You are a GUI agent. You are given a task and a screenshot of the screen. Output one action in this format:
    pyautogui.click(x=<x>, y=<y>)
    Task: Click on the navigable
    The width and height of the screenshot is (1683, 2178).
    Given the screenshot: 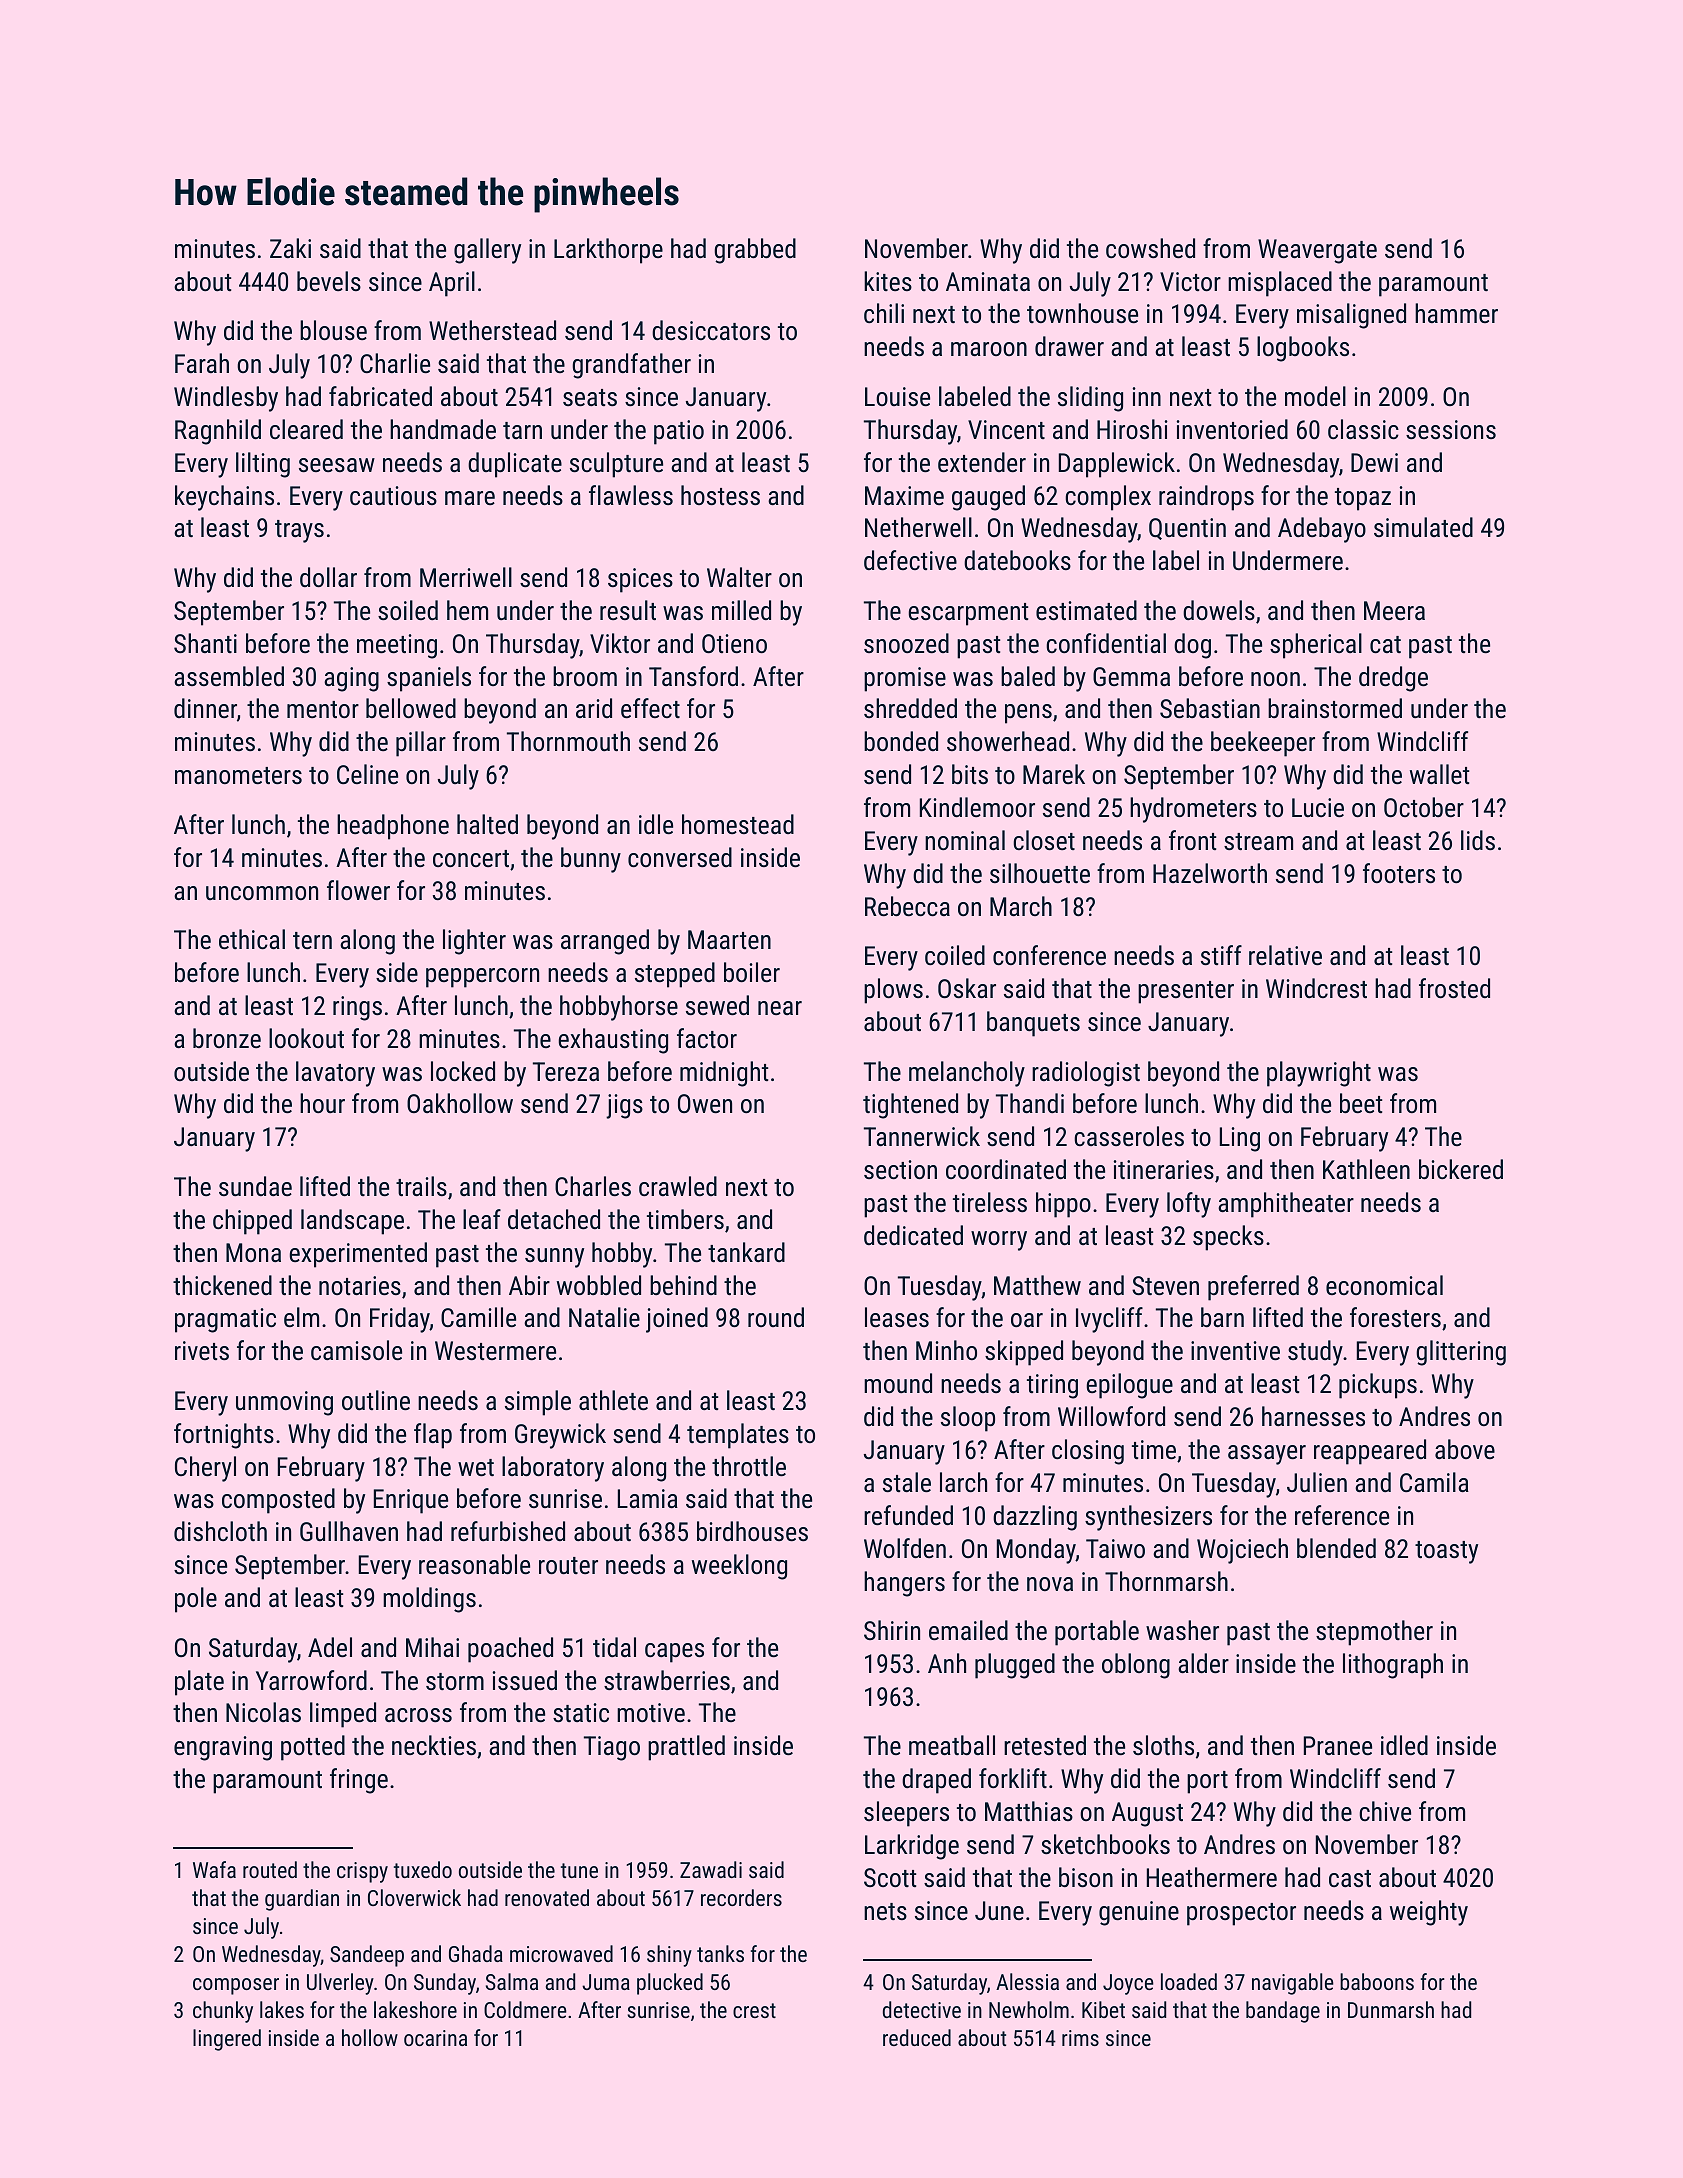 What is the action you would take?
    pyautogui.click(x=1293, y=1984)
